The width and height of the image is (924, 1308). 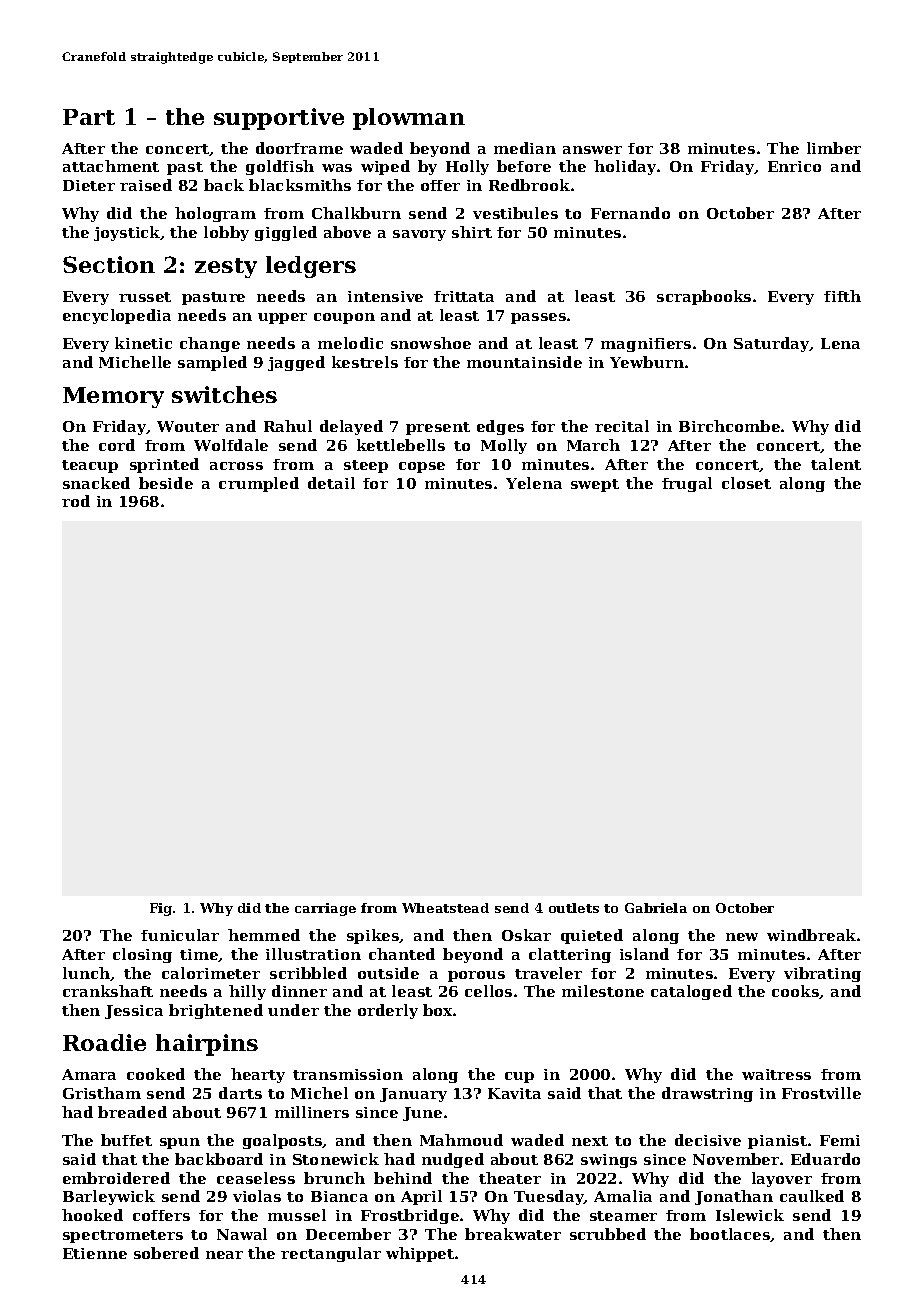 I want to click on quieted, so click(x=592, y=936).
